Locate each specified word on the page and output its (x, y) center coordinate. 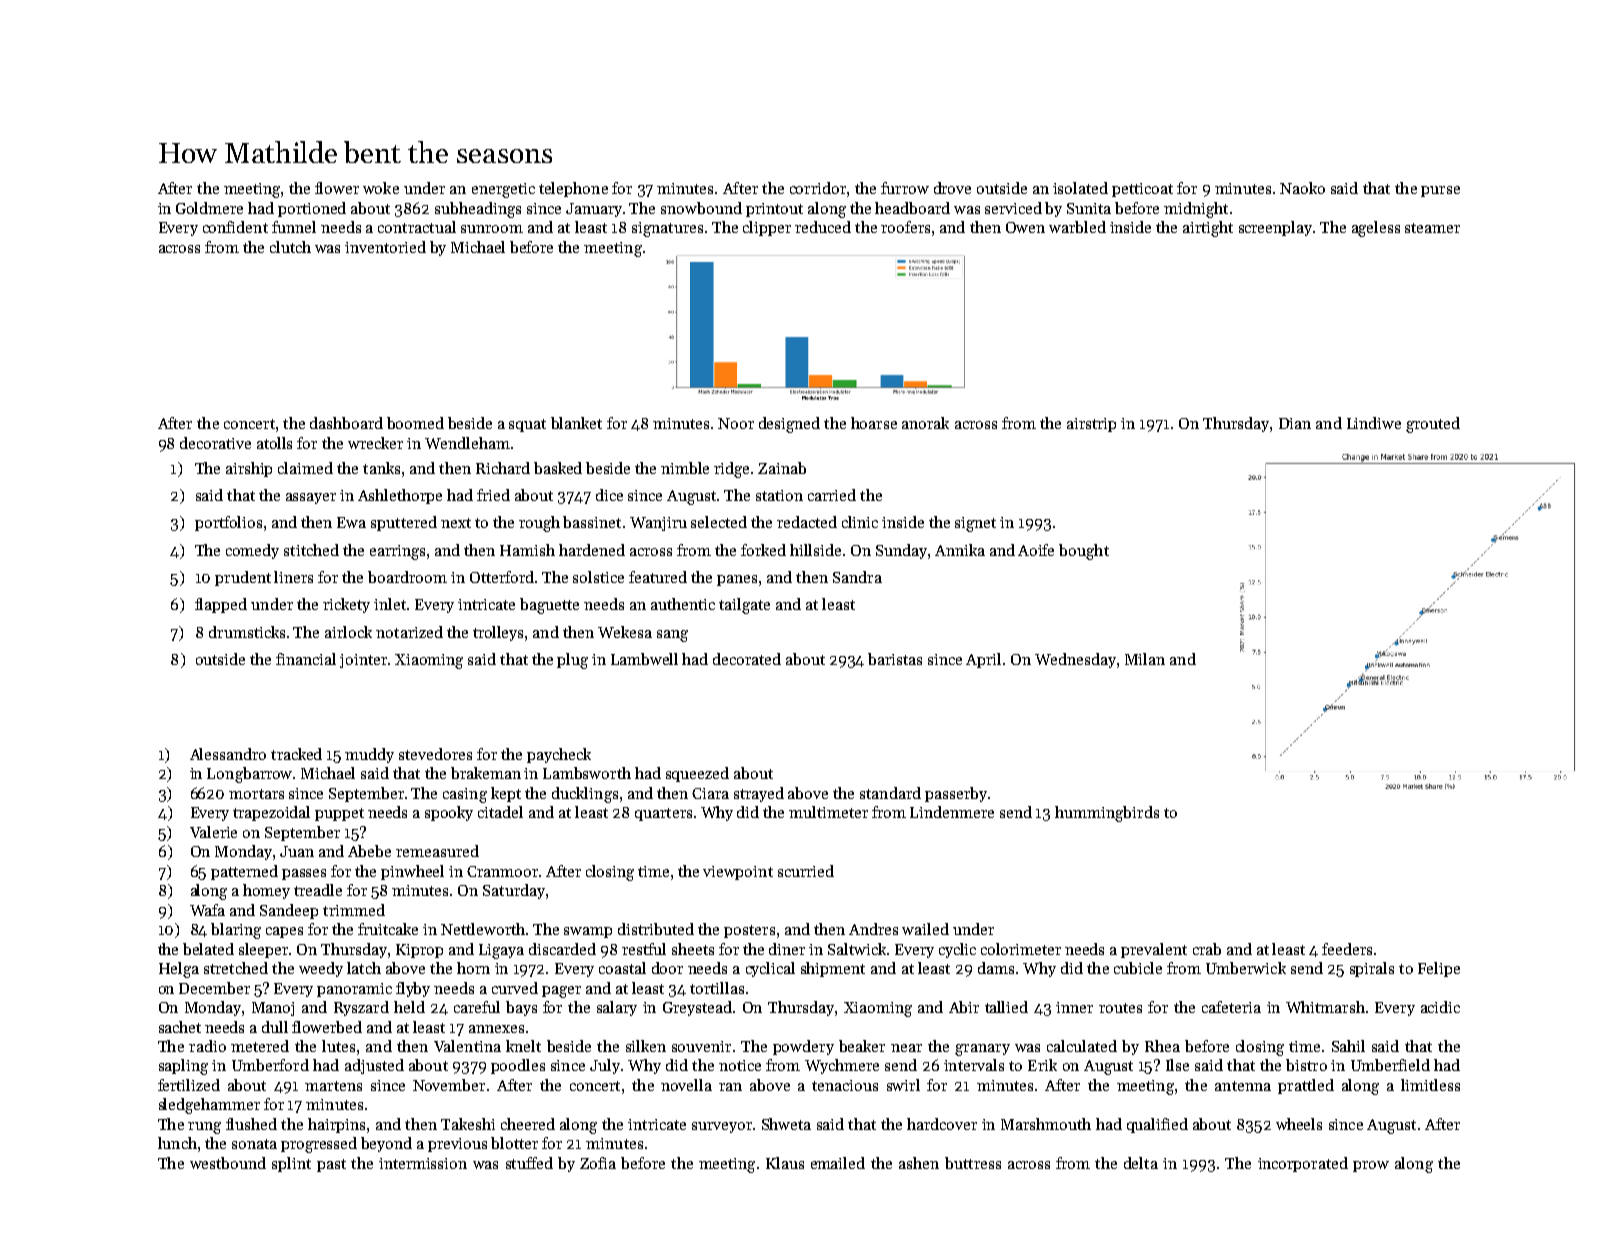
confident (235, 227)
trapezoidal (271, 813)
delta (1141, 1163)
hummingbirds (1107, 814)
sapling (183, 1067)
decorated (747, 659)
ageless (1376, 229)
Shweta (786, 1124)
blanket (576, 423)
